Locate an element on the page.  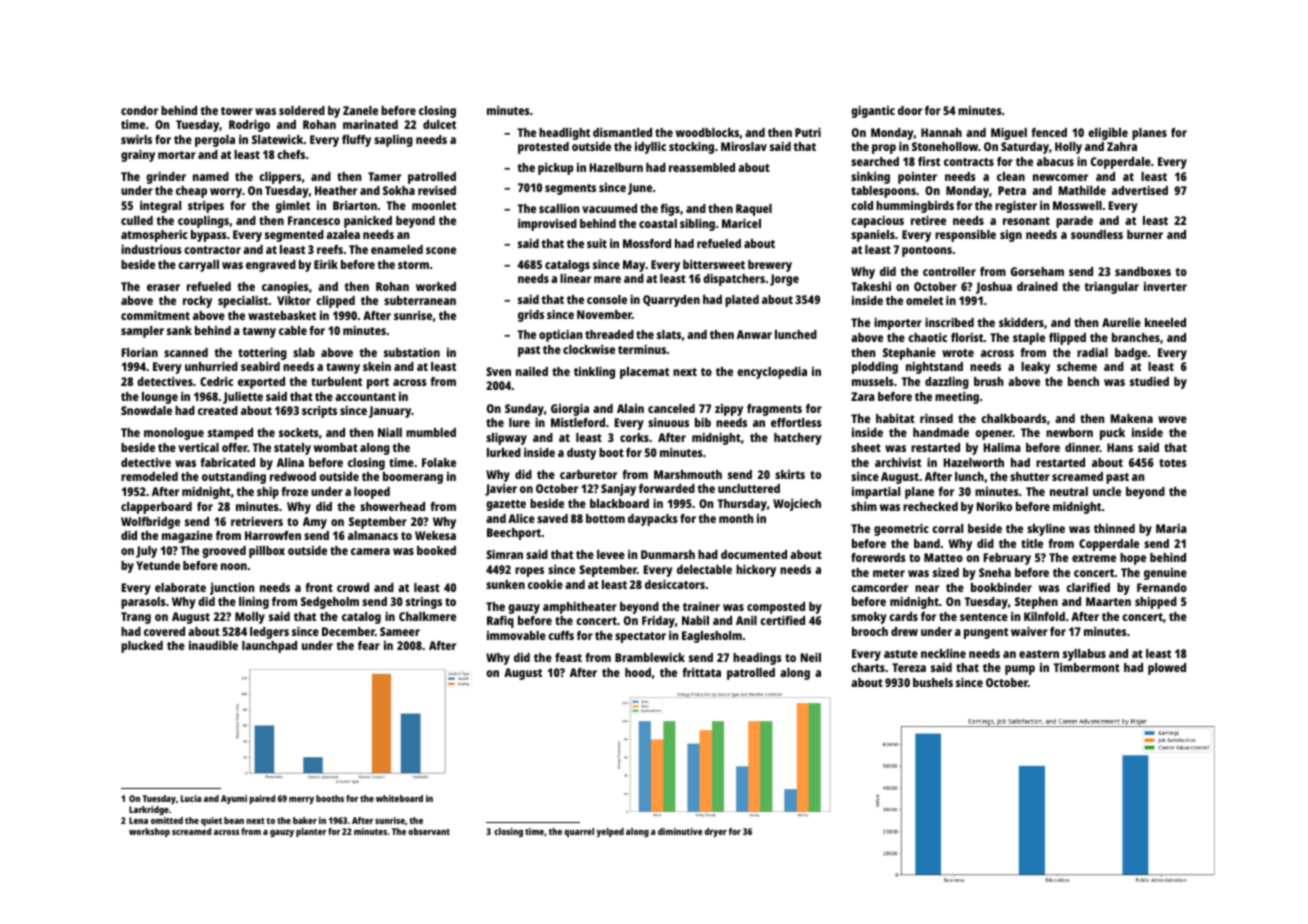
plowed is located at coordinates (1167, 669).
